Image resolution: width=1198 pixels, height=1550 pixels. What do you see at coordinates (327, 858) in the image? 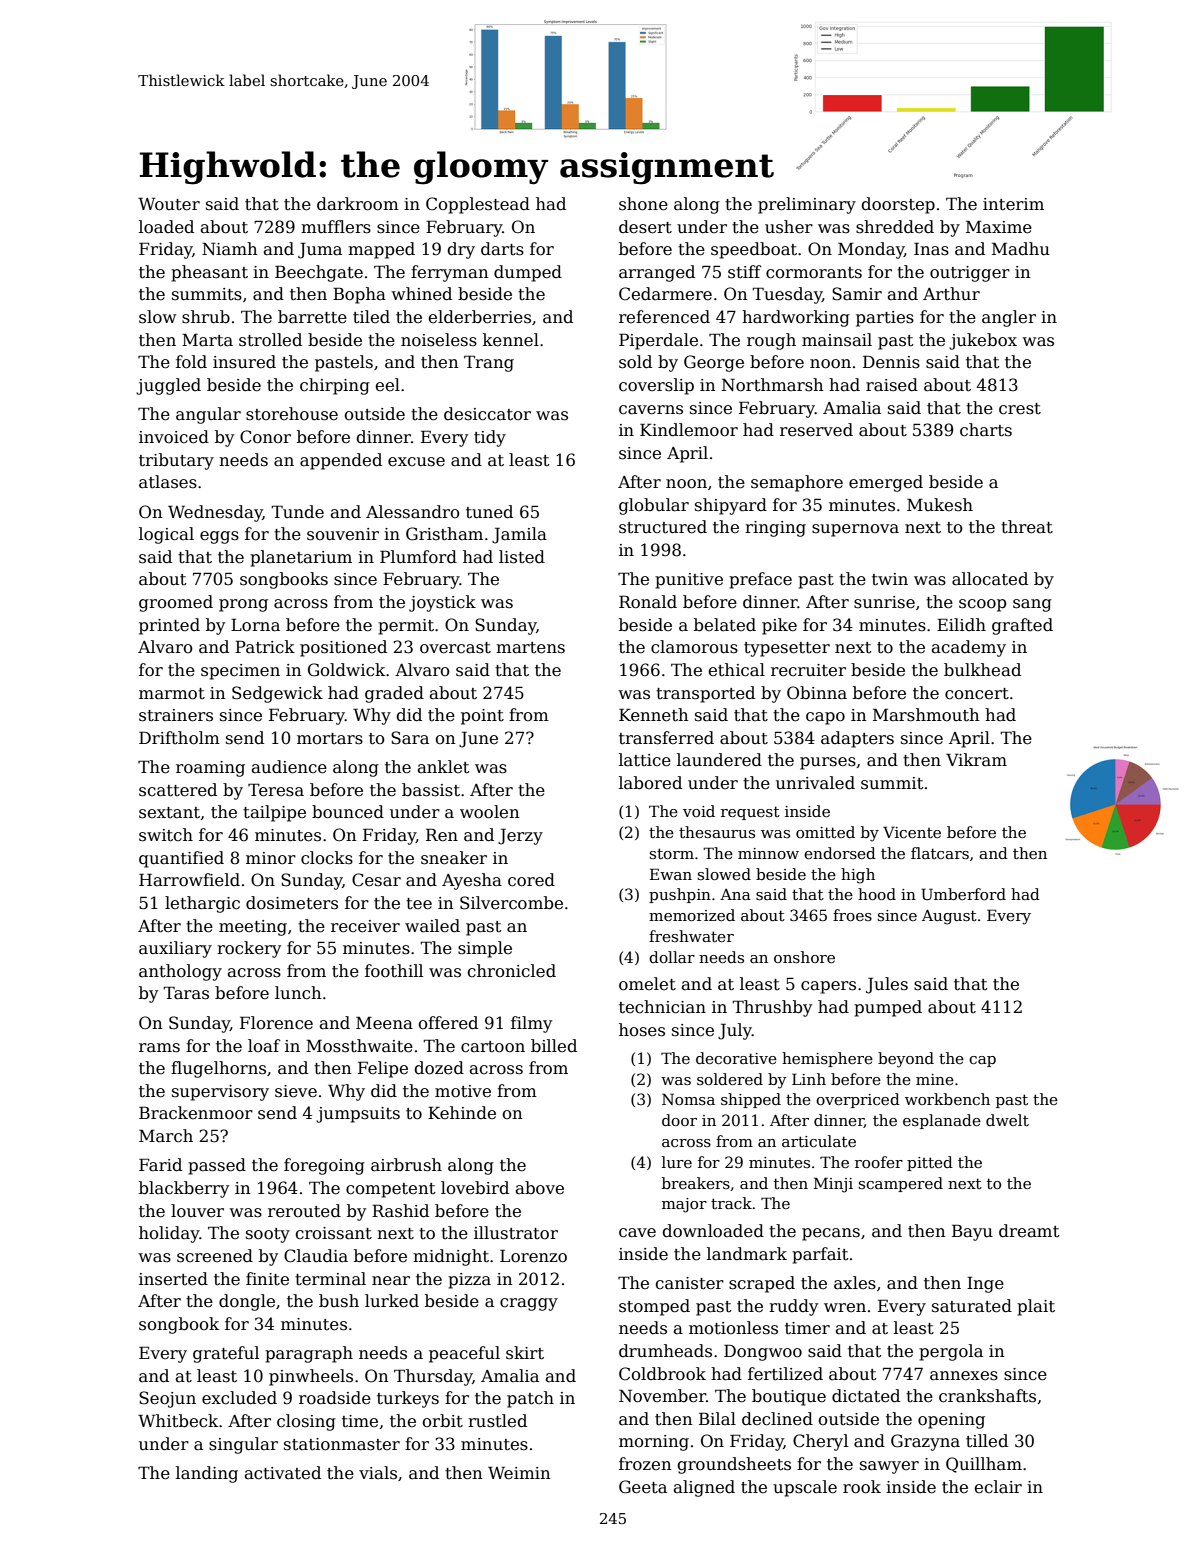
I see `clocks` at bounding box center [327, 858].
